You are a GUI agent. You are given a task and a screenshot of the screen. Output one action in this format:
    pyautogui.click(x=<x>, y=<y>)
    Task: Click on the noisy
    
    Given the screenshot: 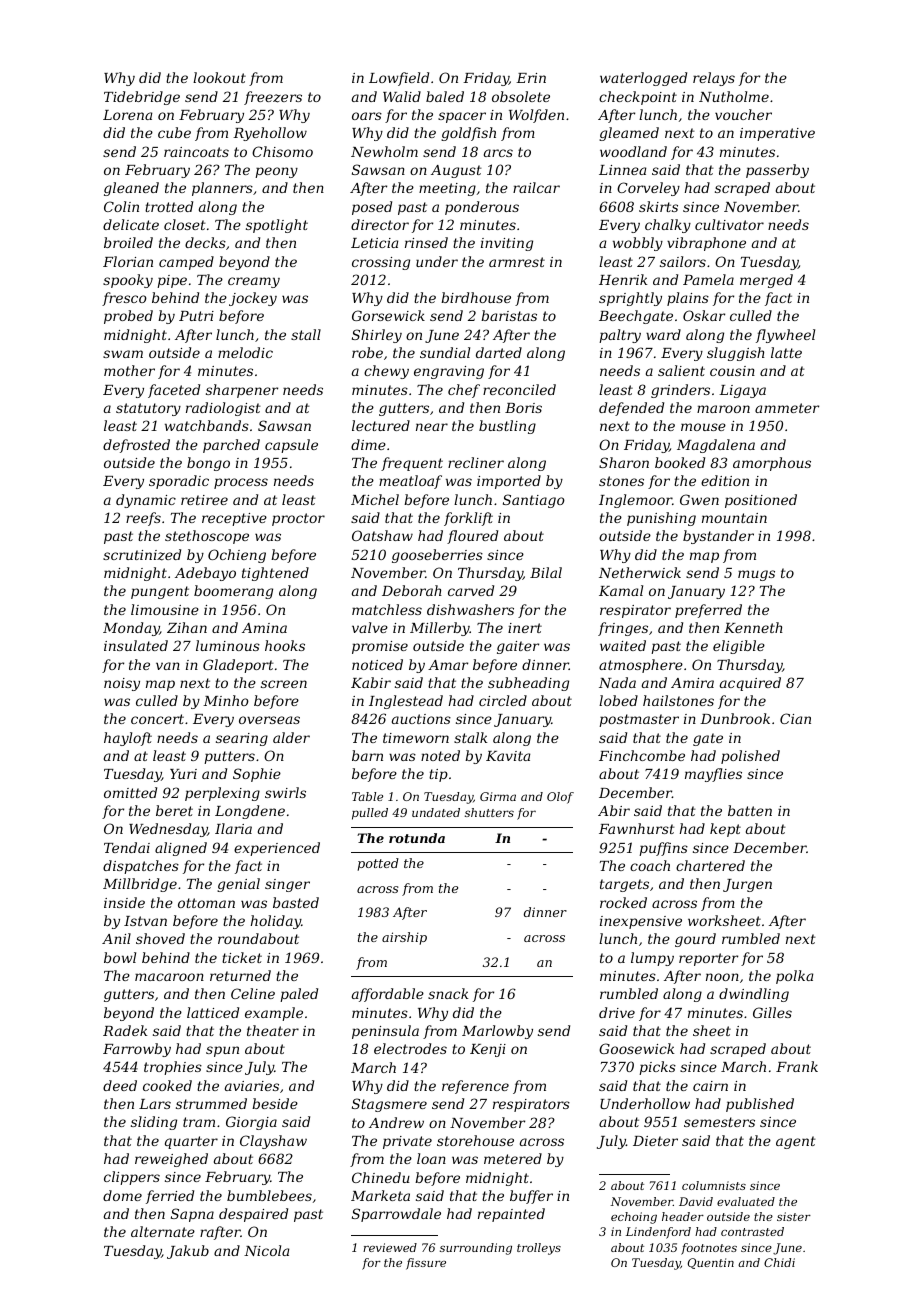 What is the action you would take?
    pyautogui.click(x=122, y=684)
